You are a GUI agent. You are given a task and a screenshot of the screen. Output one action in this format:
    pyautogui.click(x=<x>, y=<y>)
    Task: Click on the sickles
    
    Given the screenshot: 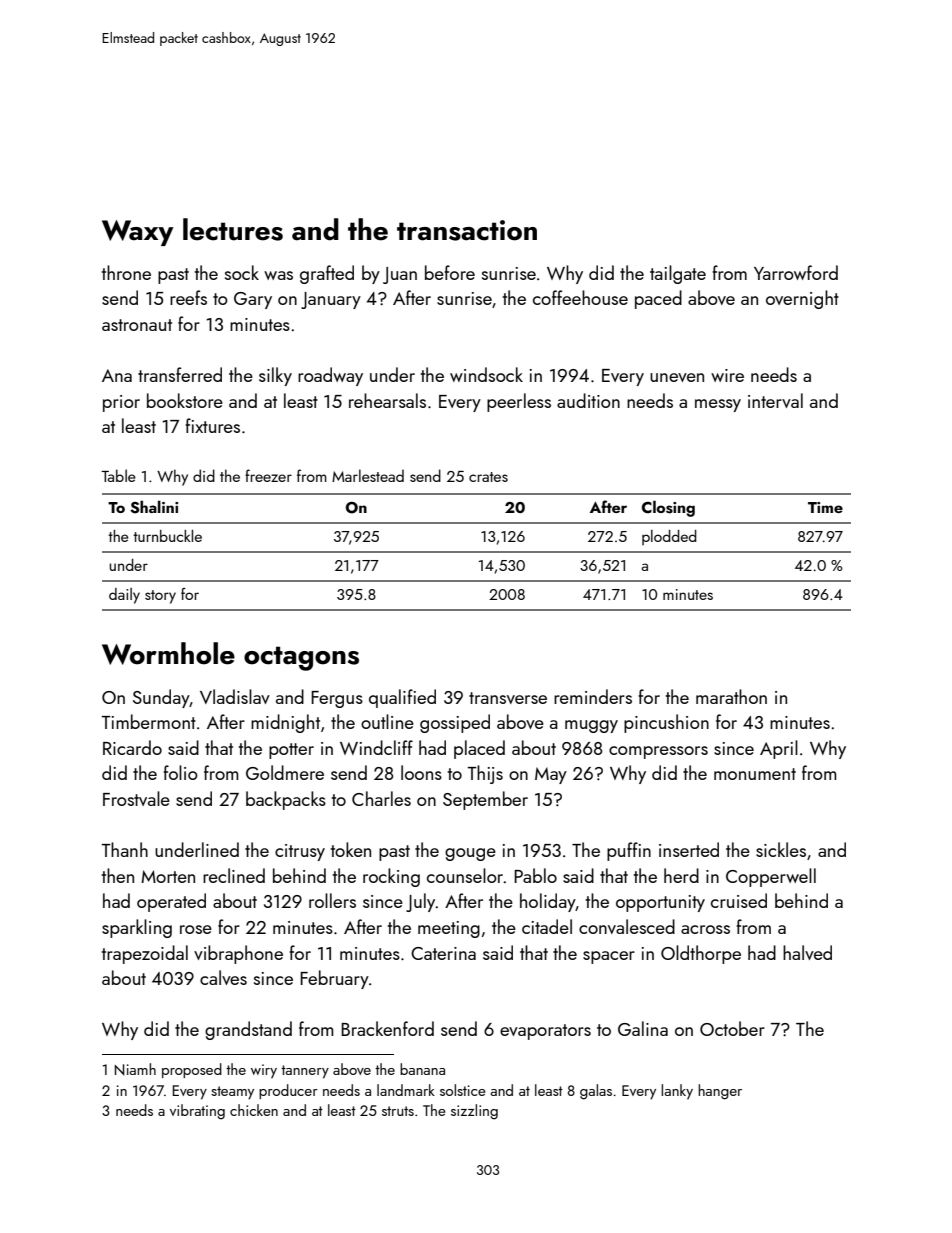 What is the action you would take?
    pyautogui.click(x=781, y=849)
